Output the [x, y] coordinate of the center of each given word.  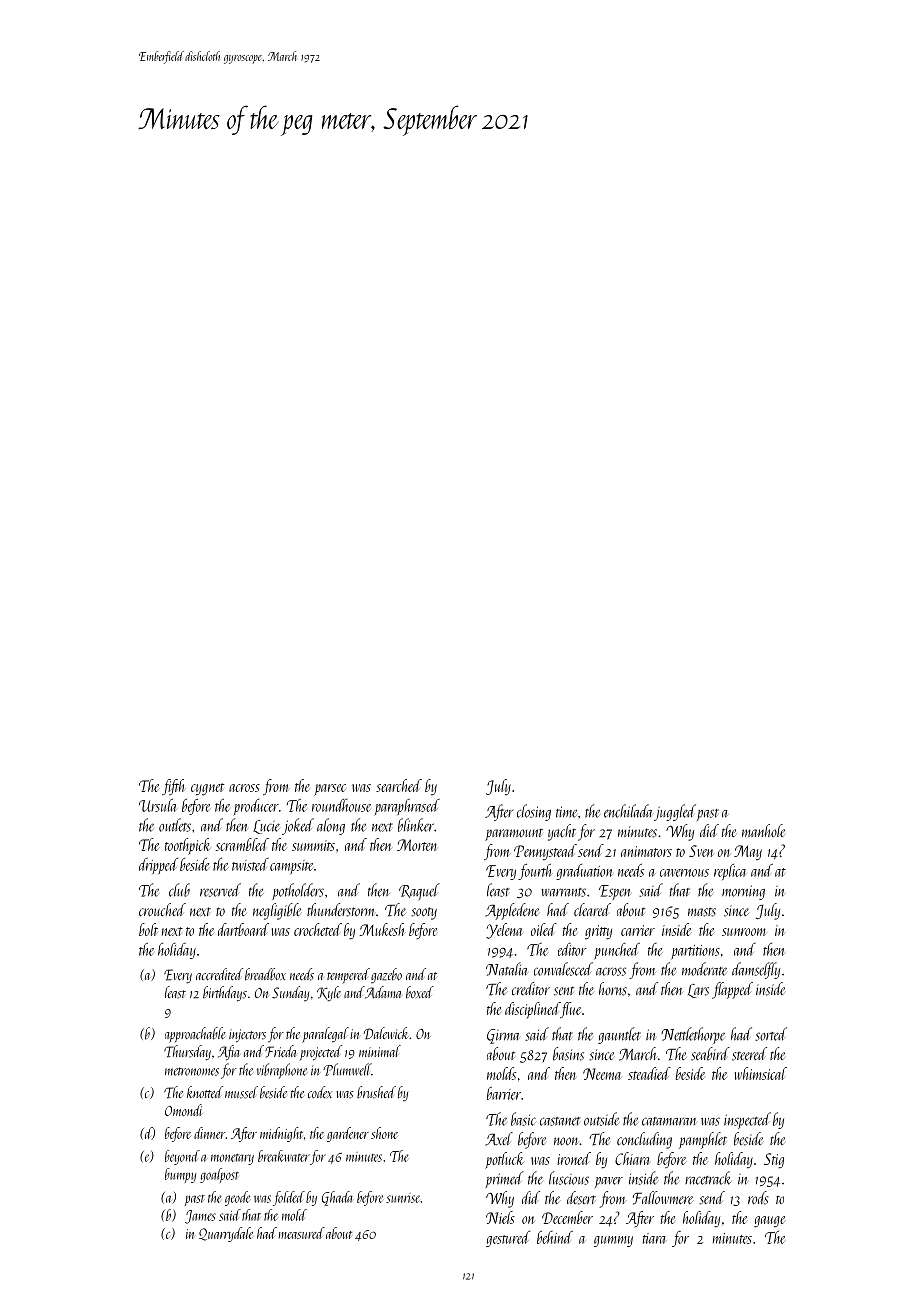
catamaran [669, 1121]
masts [702, 912]
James [200, 1217]
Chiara [632, 1158]
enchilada [628, 811]
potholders [298, 891]
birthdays [225, 994]
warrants [563, 892]
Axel [499, 1139]
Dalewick [386, 1033]
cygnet [207, 789]
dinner [209, 1133]
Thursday [187, 1053]
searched [399, 785]
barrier [504, 1093]
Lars [698, 991]
